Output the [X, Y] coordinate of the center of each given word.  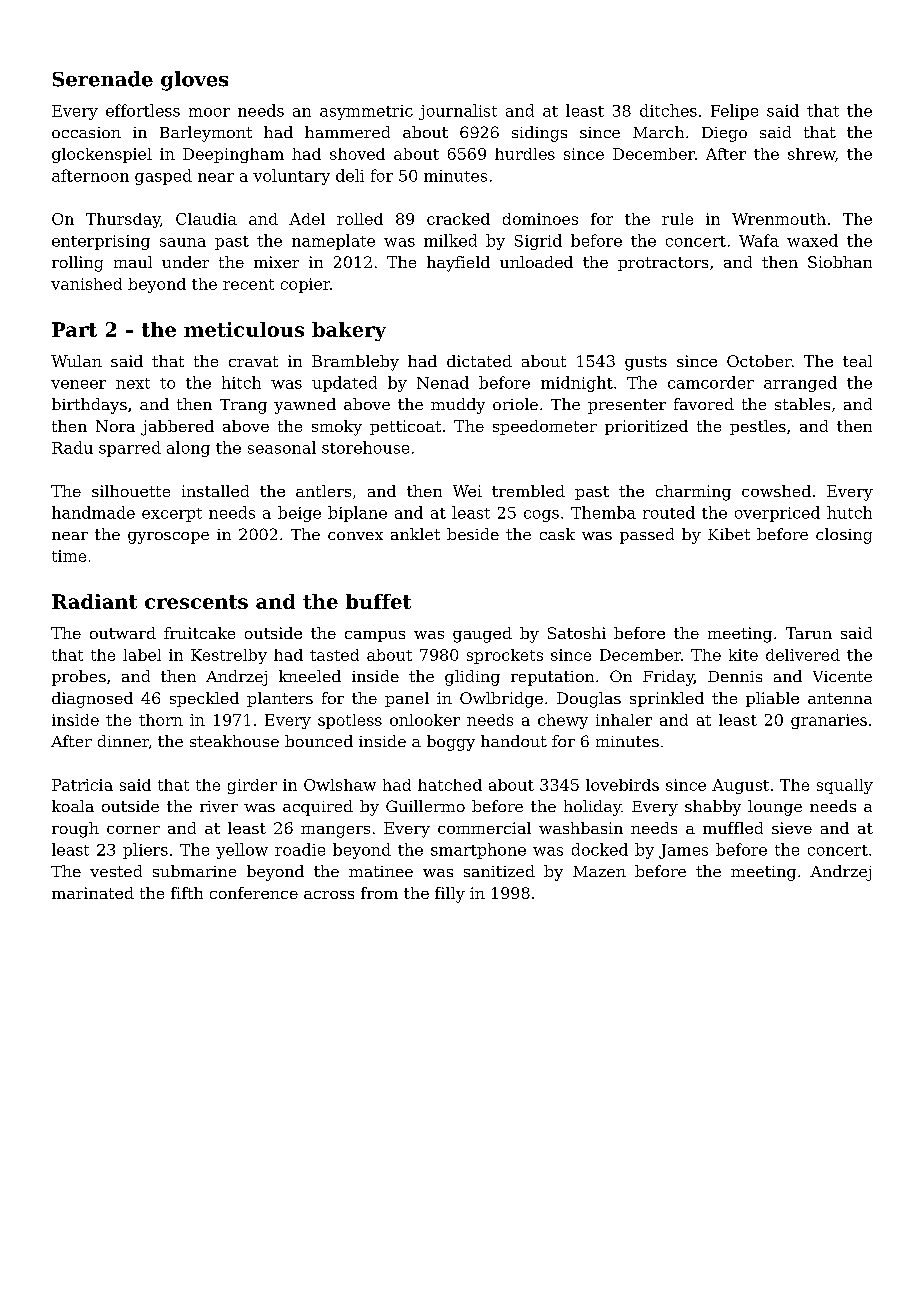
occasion [86, 132]
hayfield [458, 264]
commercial [484, 828]
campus [375, 636]
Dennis [735, 676]
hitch [241, 382]
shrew [811, 154]
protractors [663, 264]
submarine [194, 871]
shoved [357, 154]
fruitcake [199, 633]
